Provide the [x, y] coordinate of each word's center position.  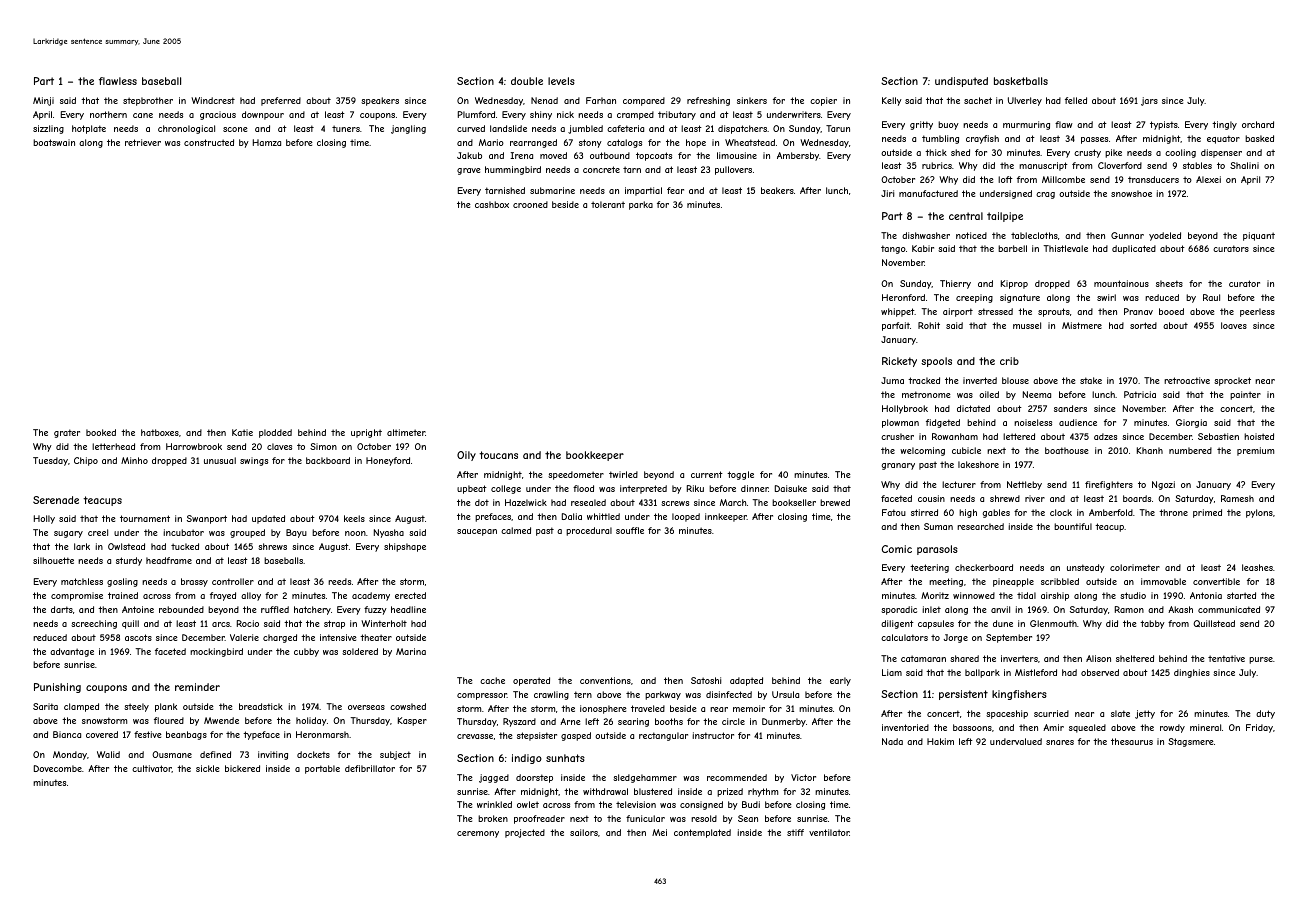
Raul [1211, 297]
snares [1060, 742]
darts [62, 609]
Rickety [899, 362]
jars [1149, 101]
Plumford [476, 114]
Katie [242, 432]
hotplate [89, 129]
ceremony [478, 834]
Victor [803, 777]
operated [531, 681]
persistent [963, 695]
